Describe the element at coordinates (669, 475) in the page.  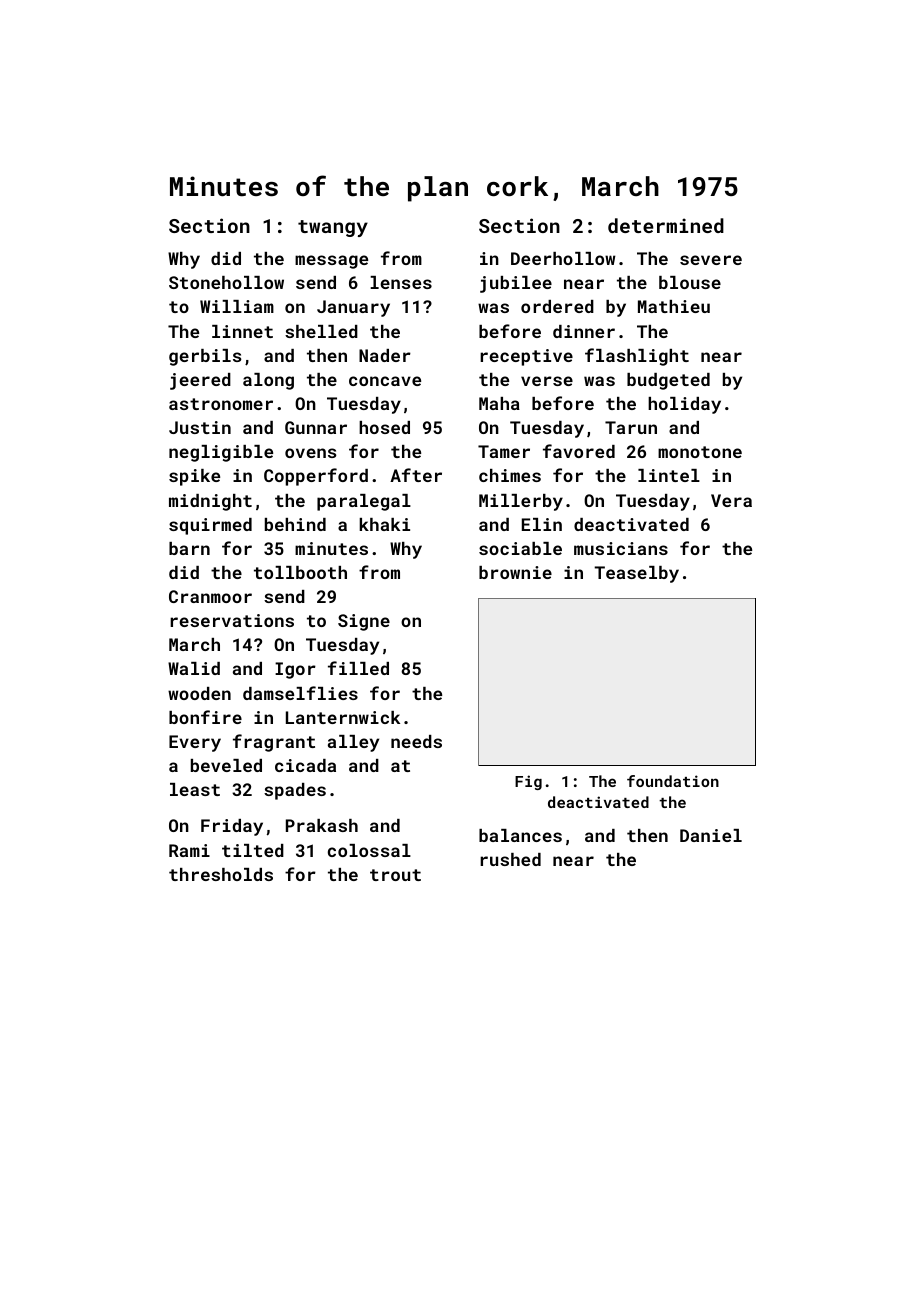
I see `lintel` at that location.
